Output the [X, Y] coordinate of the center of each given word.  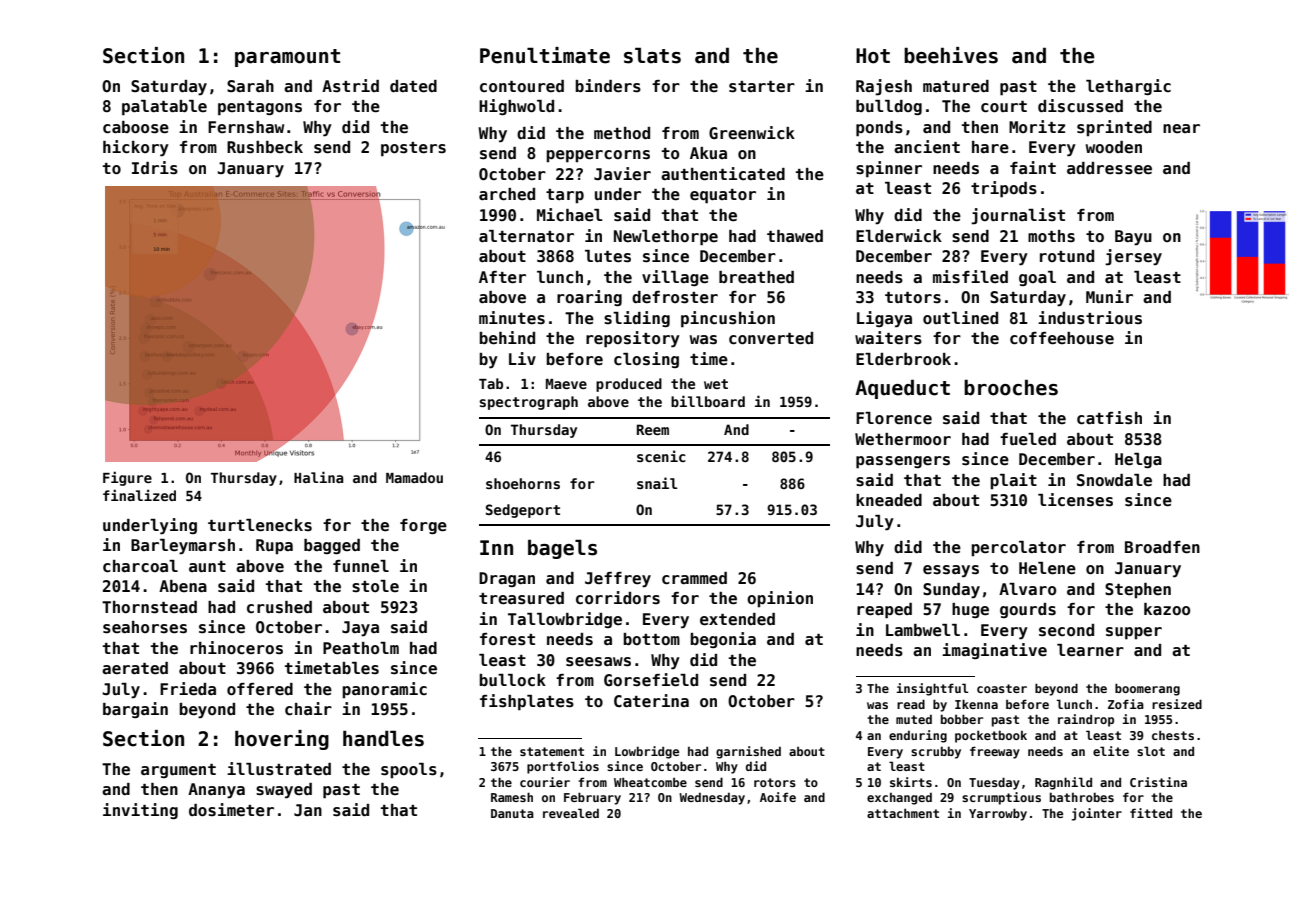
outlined [960, 318]
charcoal [140, 566]
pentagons [260, 108]
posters [413, 149]
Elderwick [899, 236]
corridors [618, 598]
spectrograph [528, 403]
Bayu [1133, 238]
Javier [622, 174]
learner [1090, 650]
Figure [127, 478]
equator [723, 196]
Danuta [512, 813]
